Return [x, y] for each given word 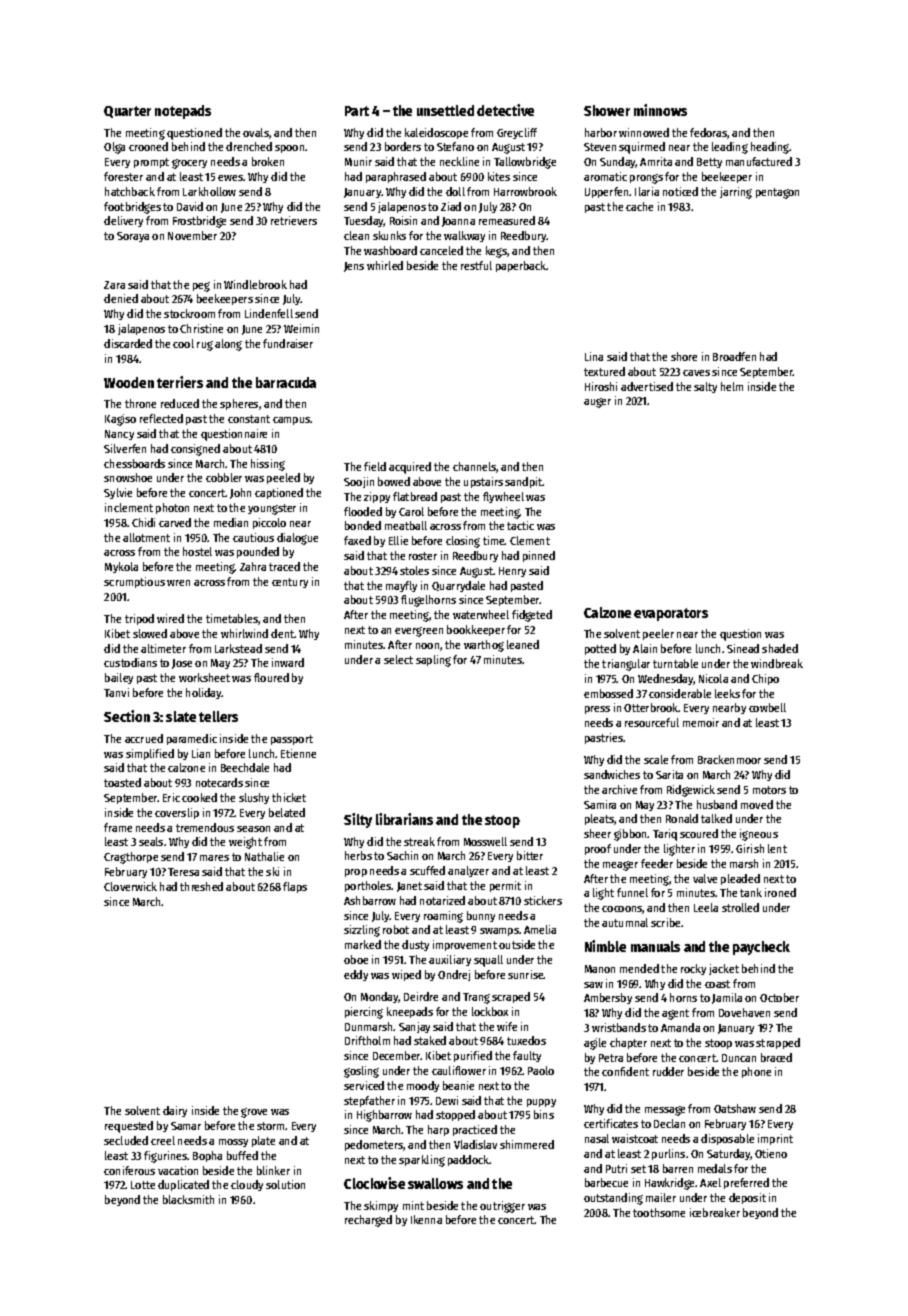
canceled [441, 250]
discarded [128, 343]
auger [597, 403]
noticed [680, 191]
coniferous [129, 1170]
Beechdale [245, 767]
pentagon [777, 193]
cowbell [767, 707]
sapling [433, 661]
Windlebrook [255, 284]
